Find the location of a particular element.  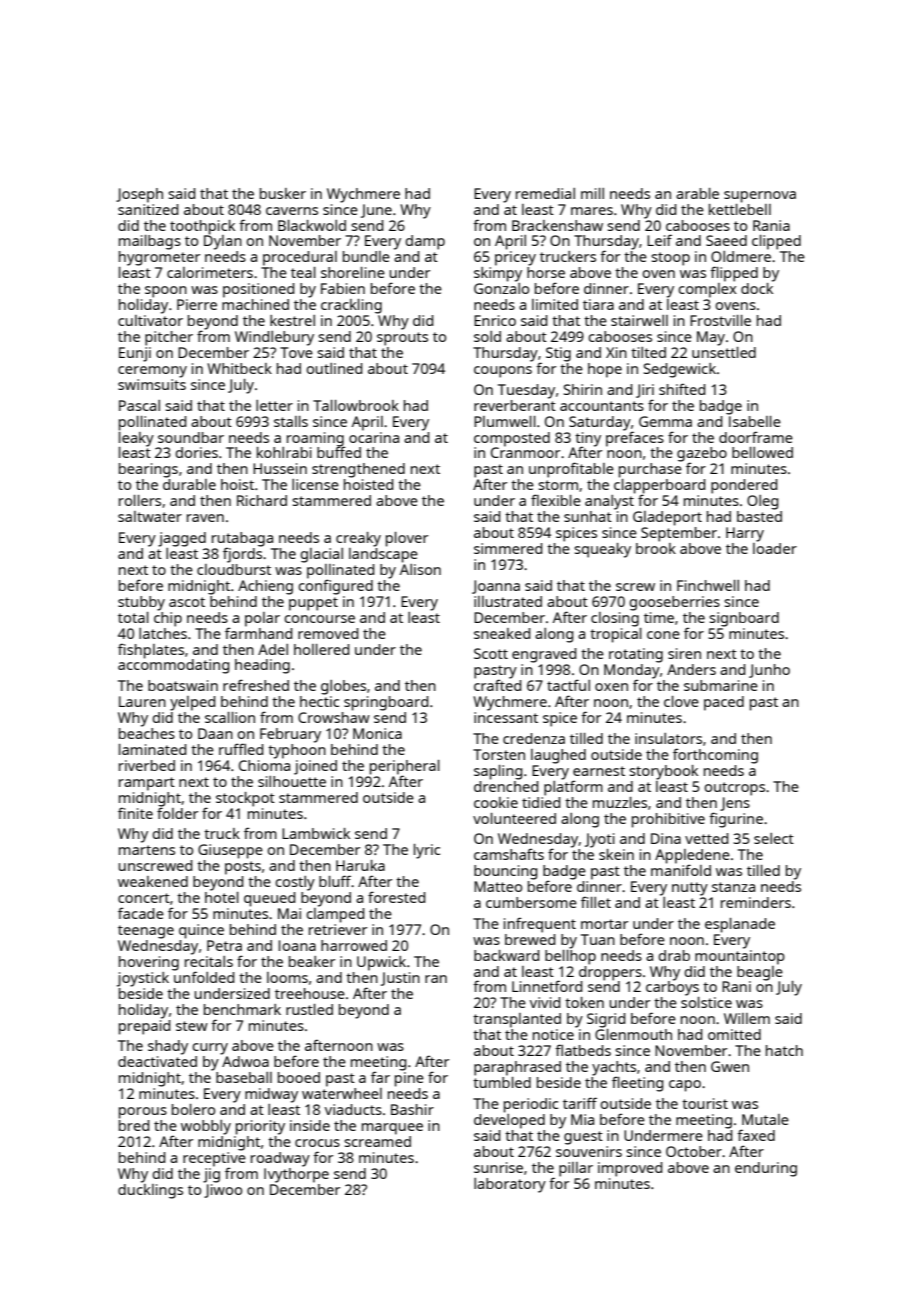

latches is located at coordinates (163, 633).
